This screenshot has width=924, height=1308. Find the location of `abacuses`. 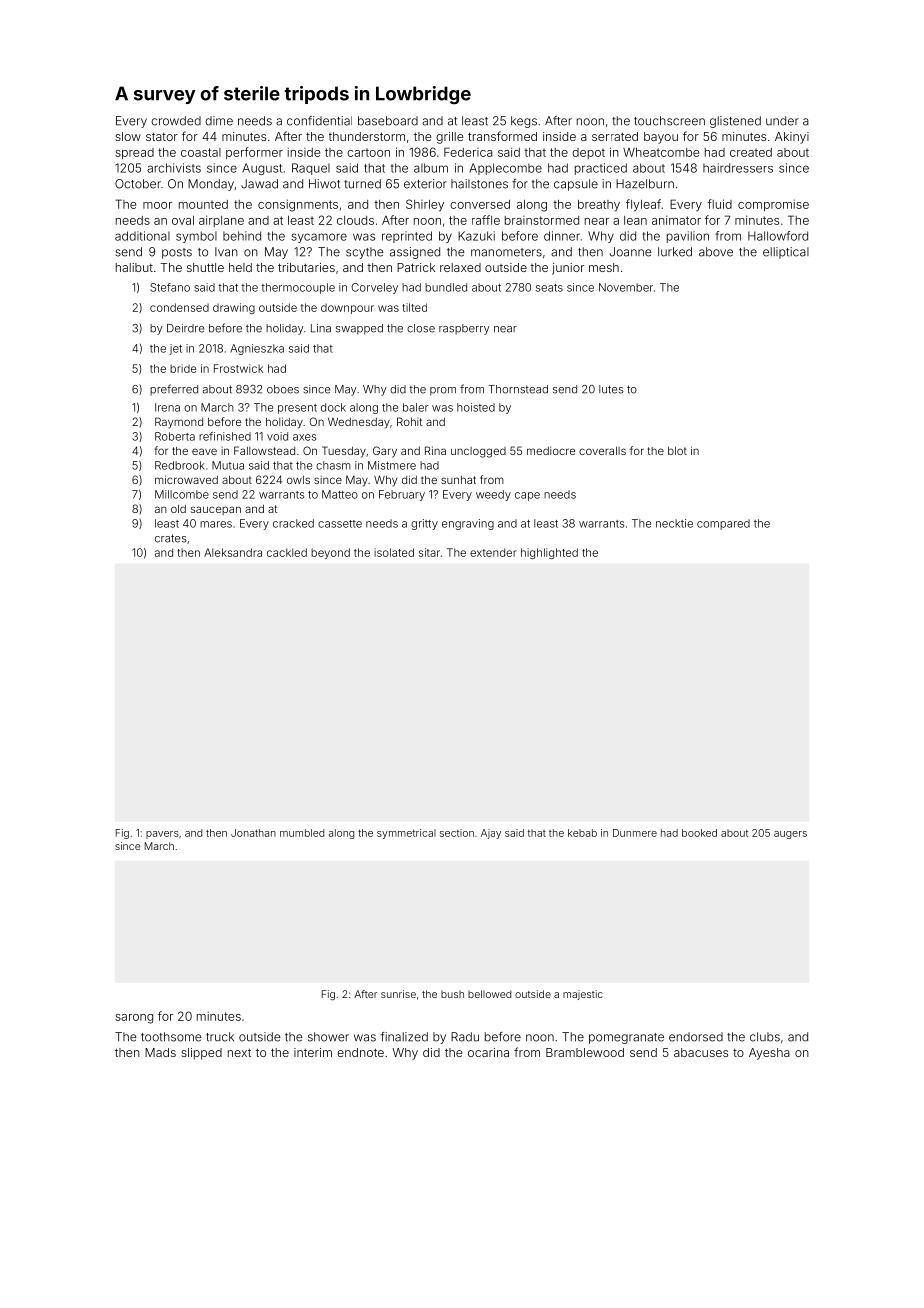

abacuses is located at coordinates (701, 1052).
